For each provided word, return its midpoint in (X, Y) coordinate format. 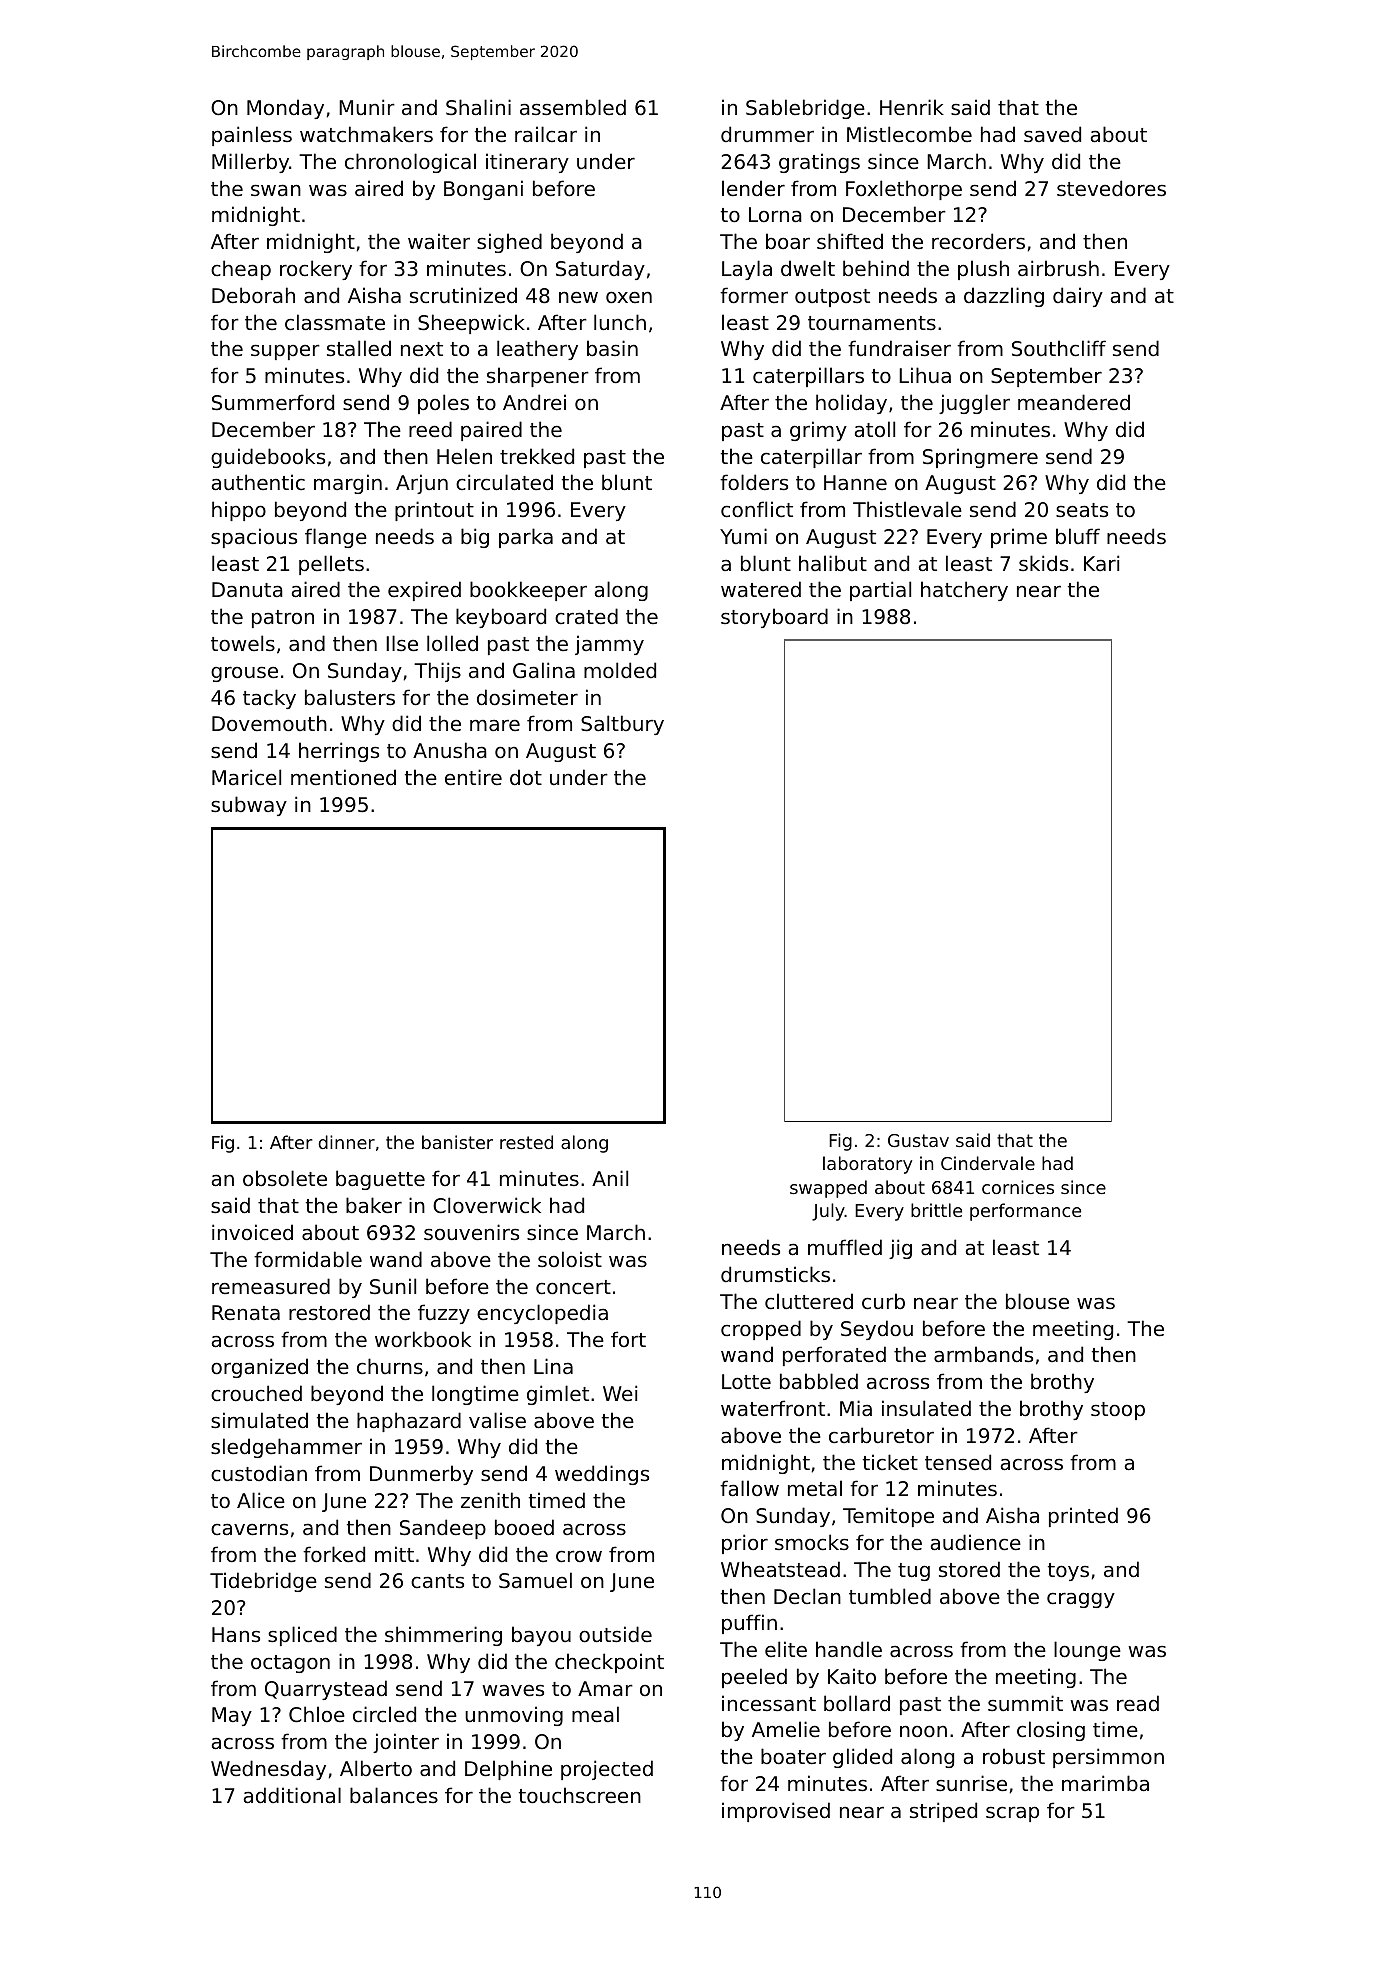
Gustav (918, 1140)
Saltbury (622, 725)
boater (793, 1756)
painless (252, 136)
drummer (767, 134)
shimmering (443, 1636)
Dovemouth (269, 723)
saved (1052, 134)
